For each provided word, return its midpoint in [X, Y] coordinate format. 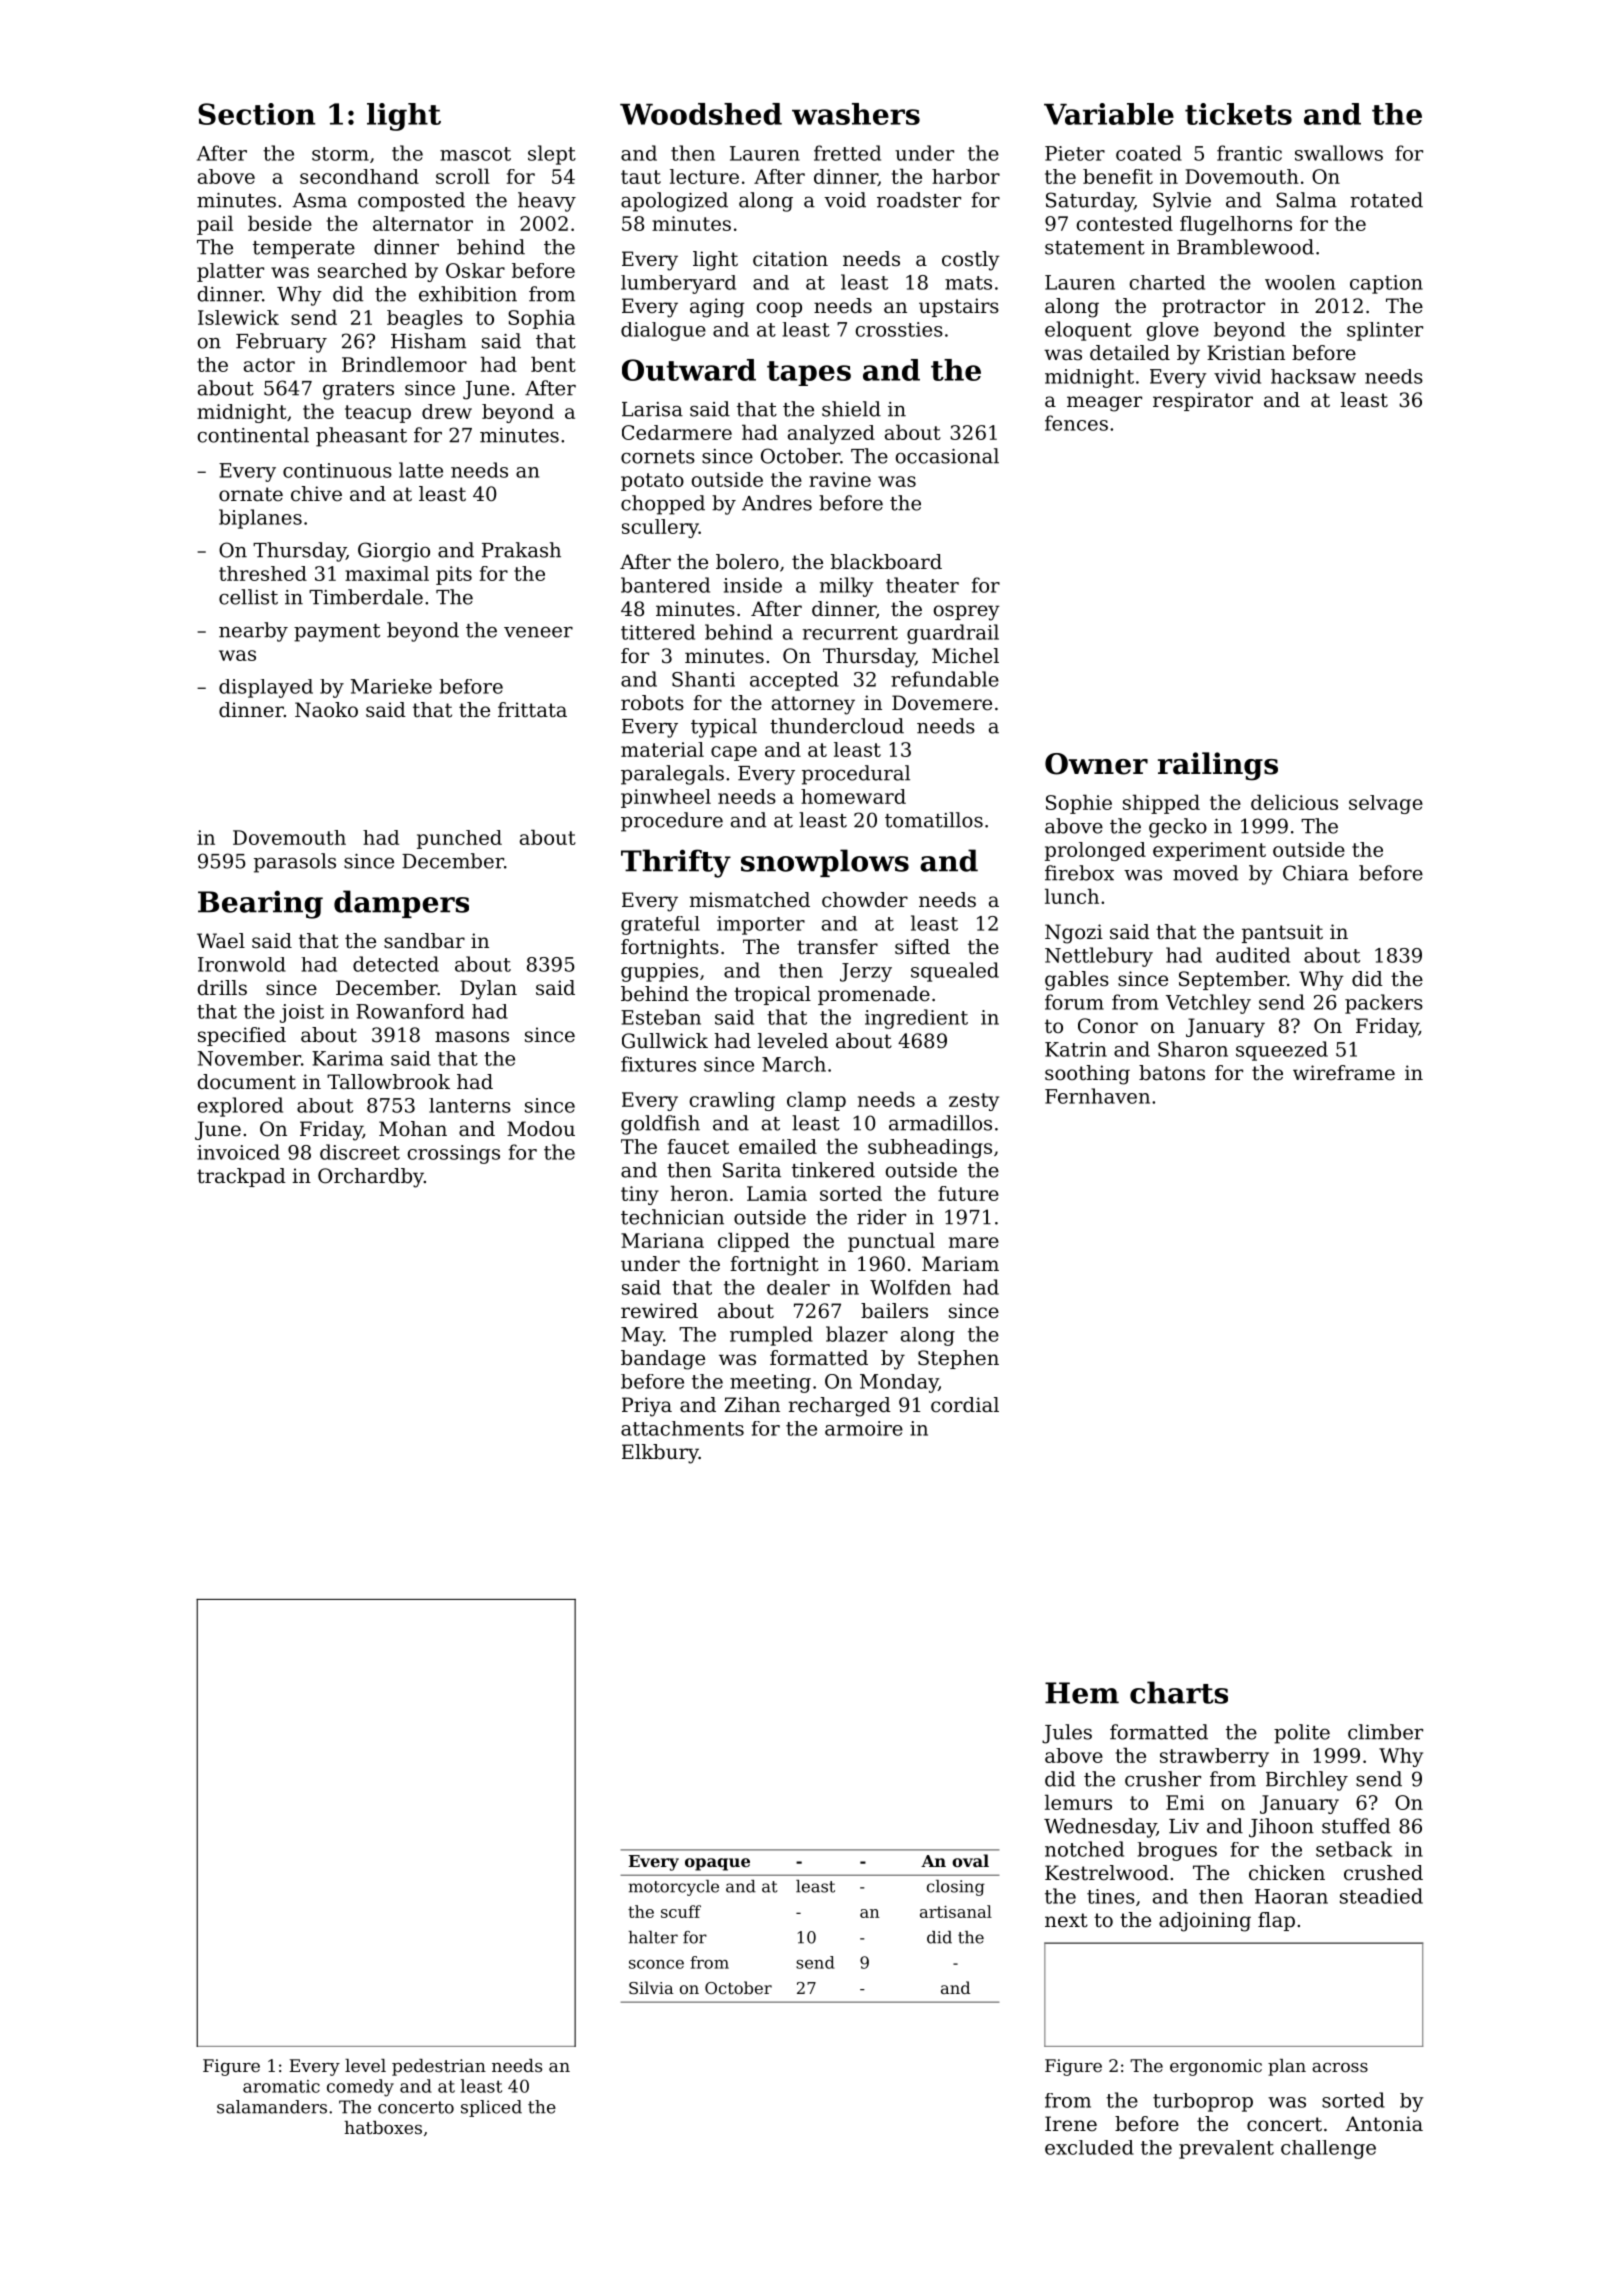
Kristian [1246, 352]
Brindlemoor [404, 364]
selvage [1386, 804]
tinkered [833, 1170]
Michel [965, 656]
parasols [295, 863]
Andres [777, 503]
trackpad [241, 1177]
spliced [491, 2108]
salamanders [272, 2107]
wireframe [1344, 1073]
